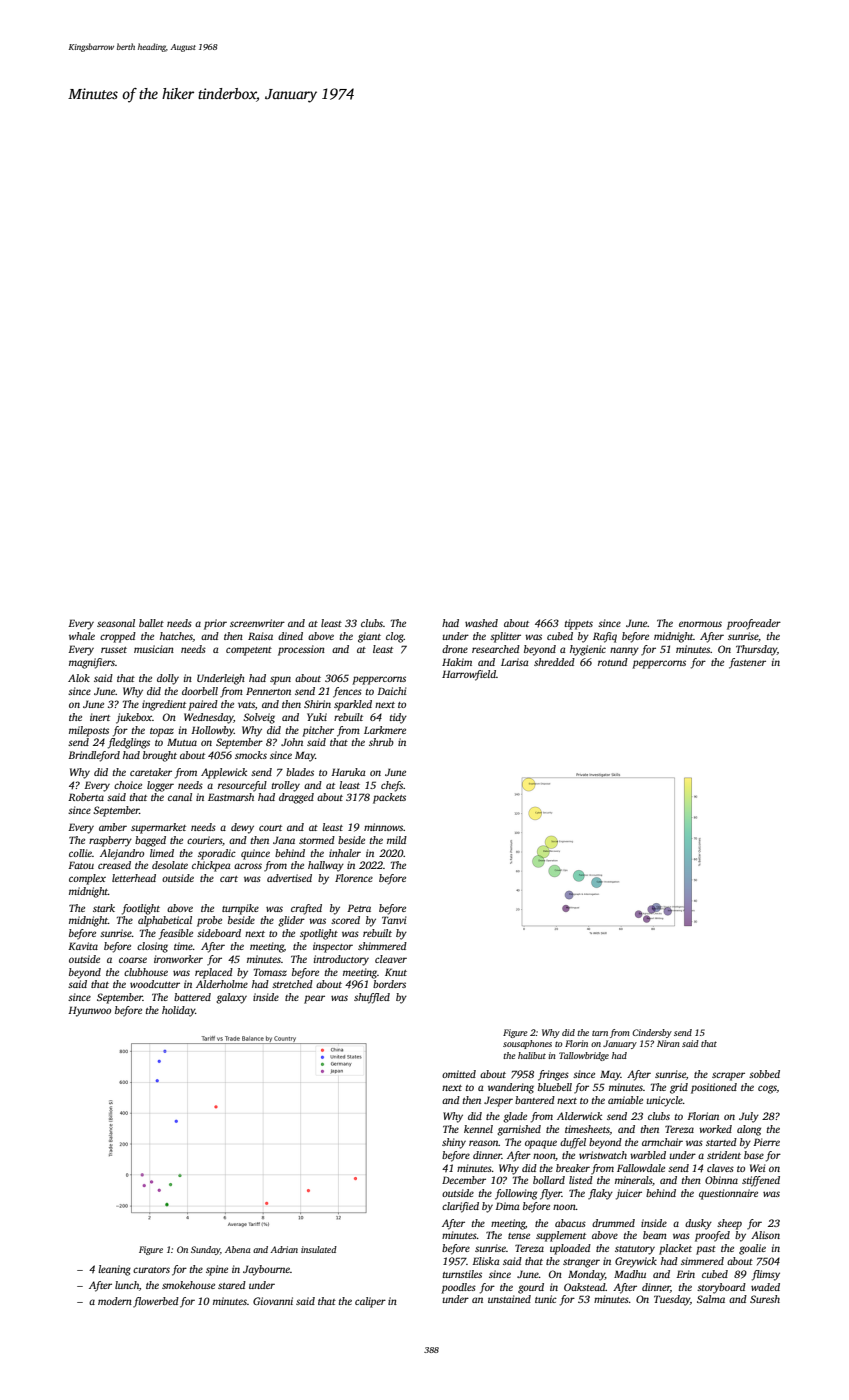 This document has width=849, height=1400. What do you see at coordinates (141, 909) in the document?
I see `footlight` at bounding box center [141, 909].
